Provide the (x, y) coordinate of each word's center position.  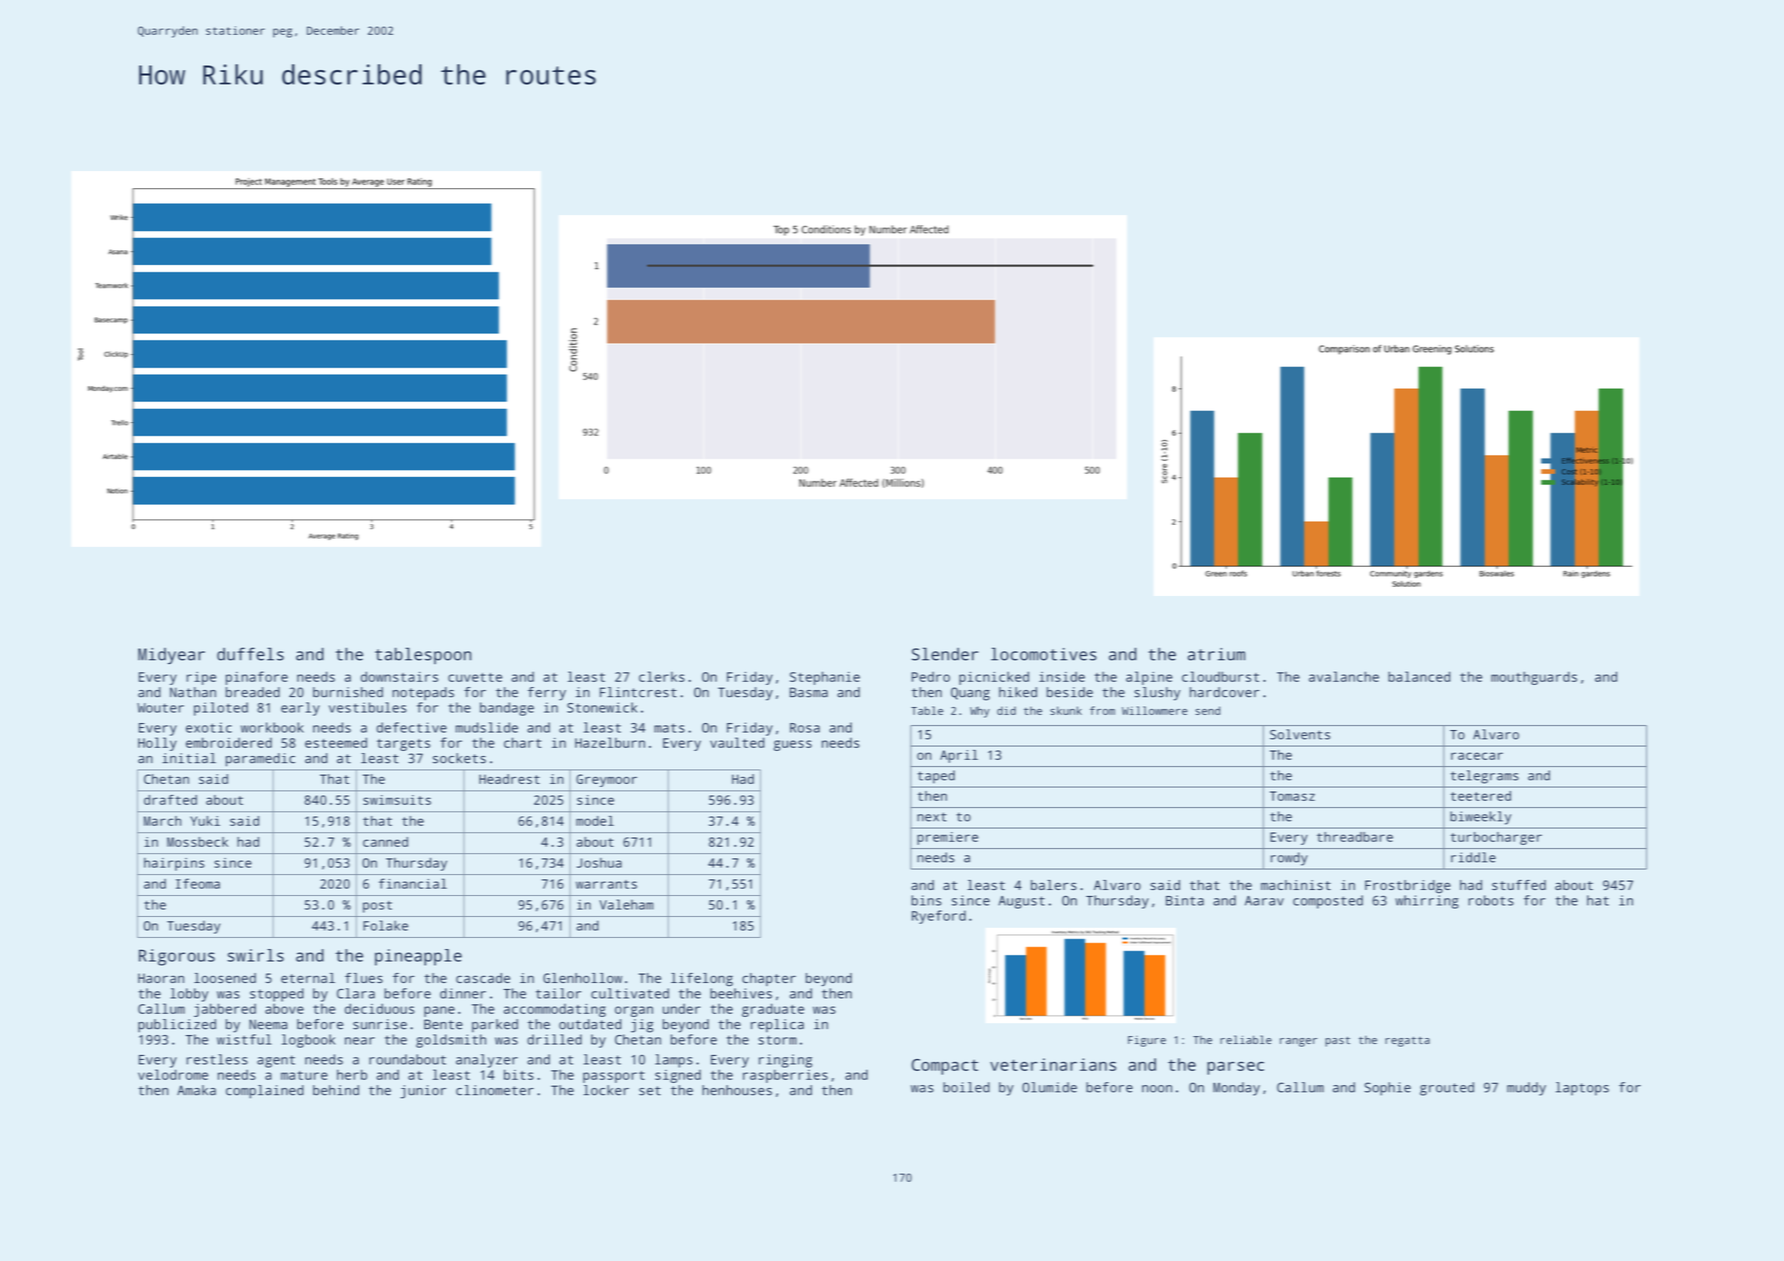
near (360, 1041)
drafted (170, 800)
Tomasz (1292, 796)
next (932, 817)
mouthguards (1534, 678)
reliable (1246, 1039)
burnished (348, 692)
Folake (385, 925)
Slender (945, 654)
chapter (769, 979)
